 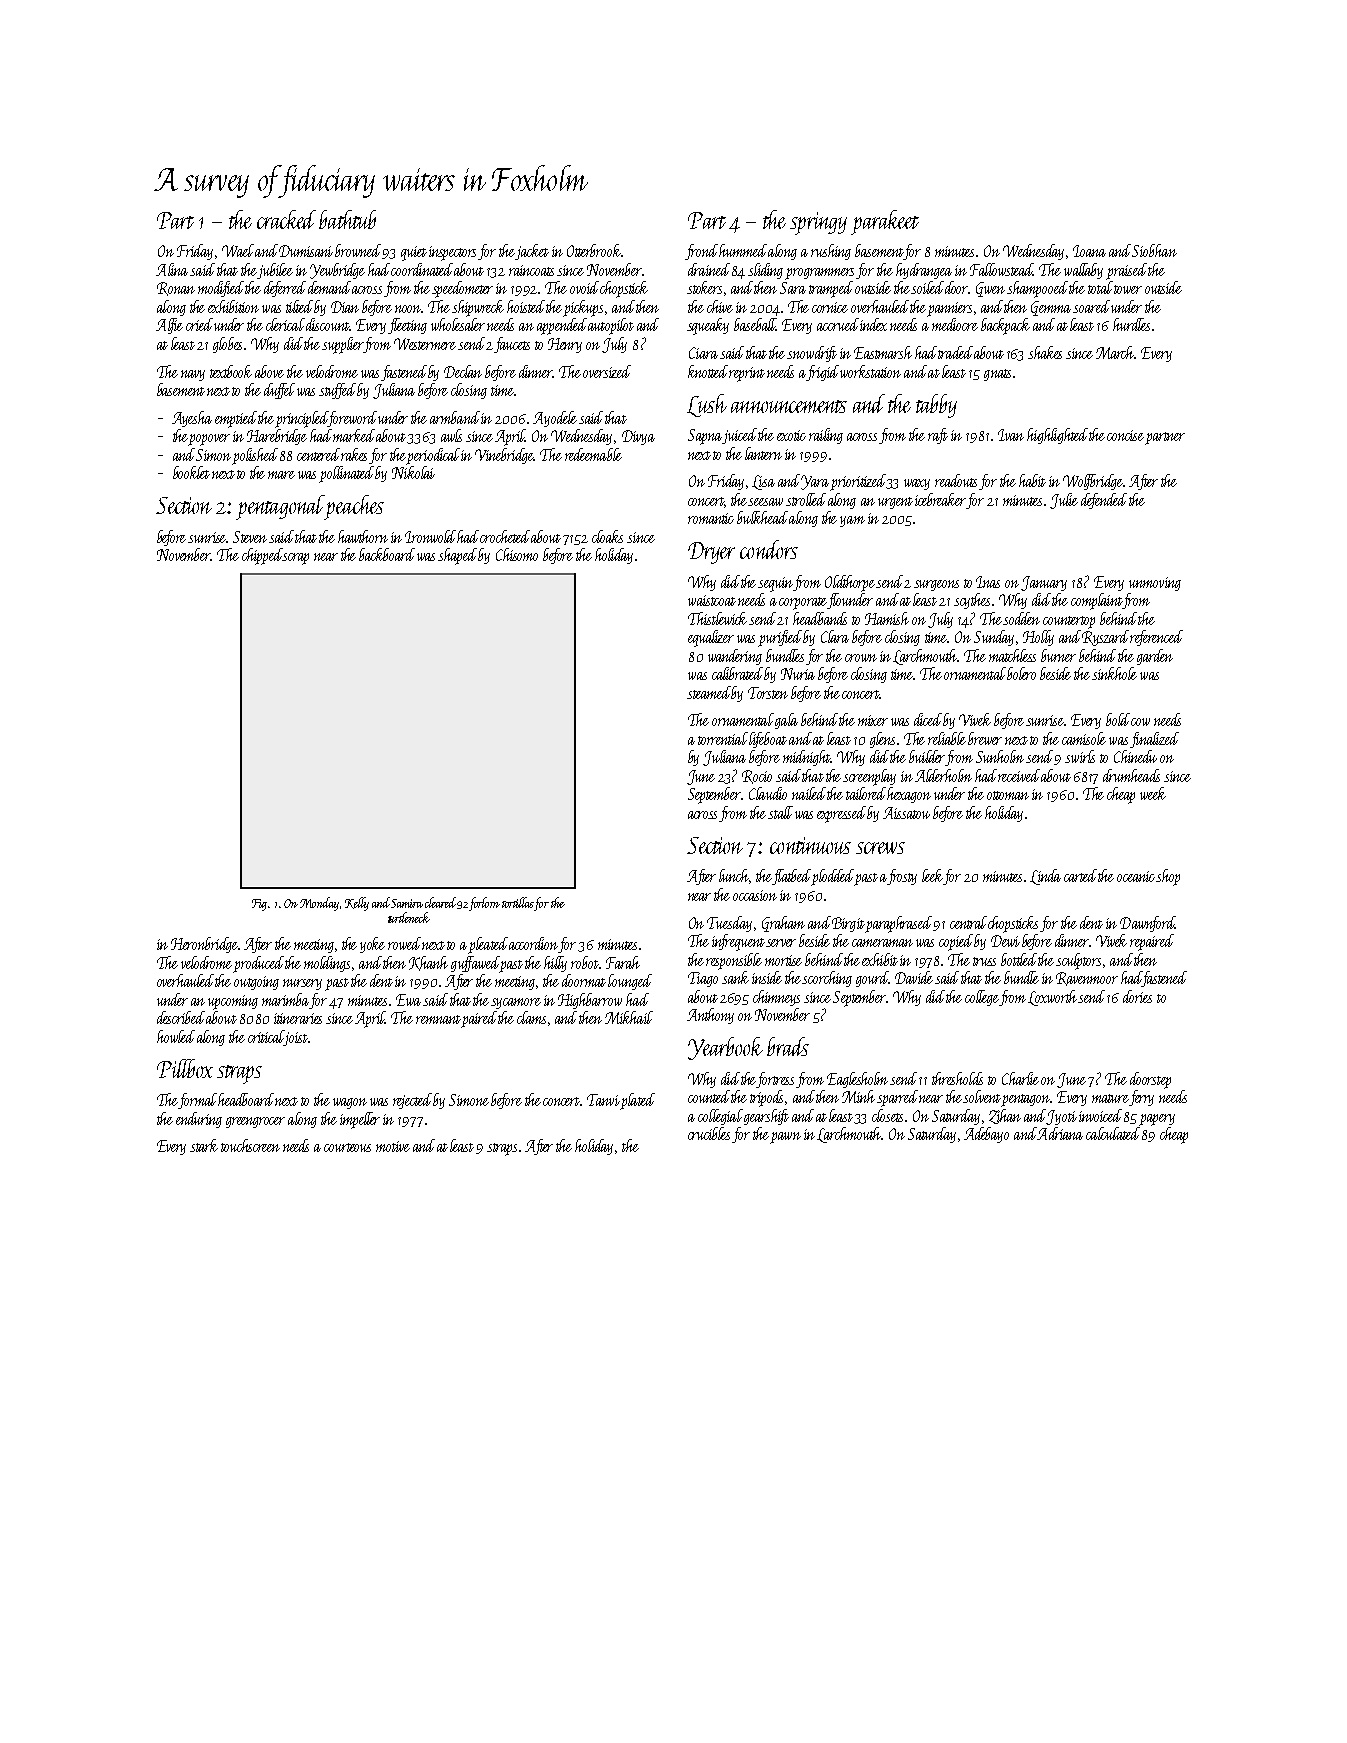 I want to click on Kelly, so click(x=357, y=904).
